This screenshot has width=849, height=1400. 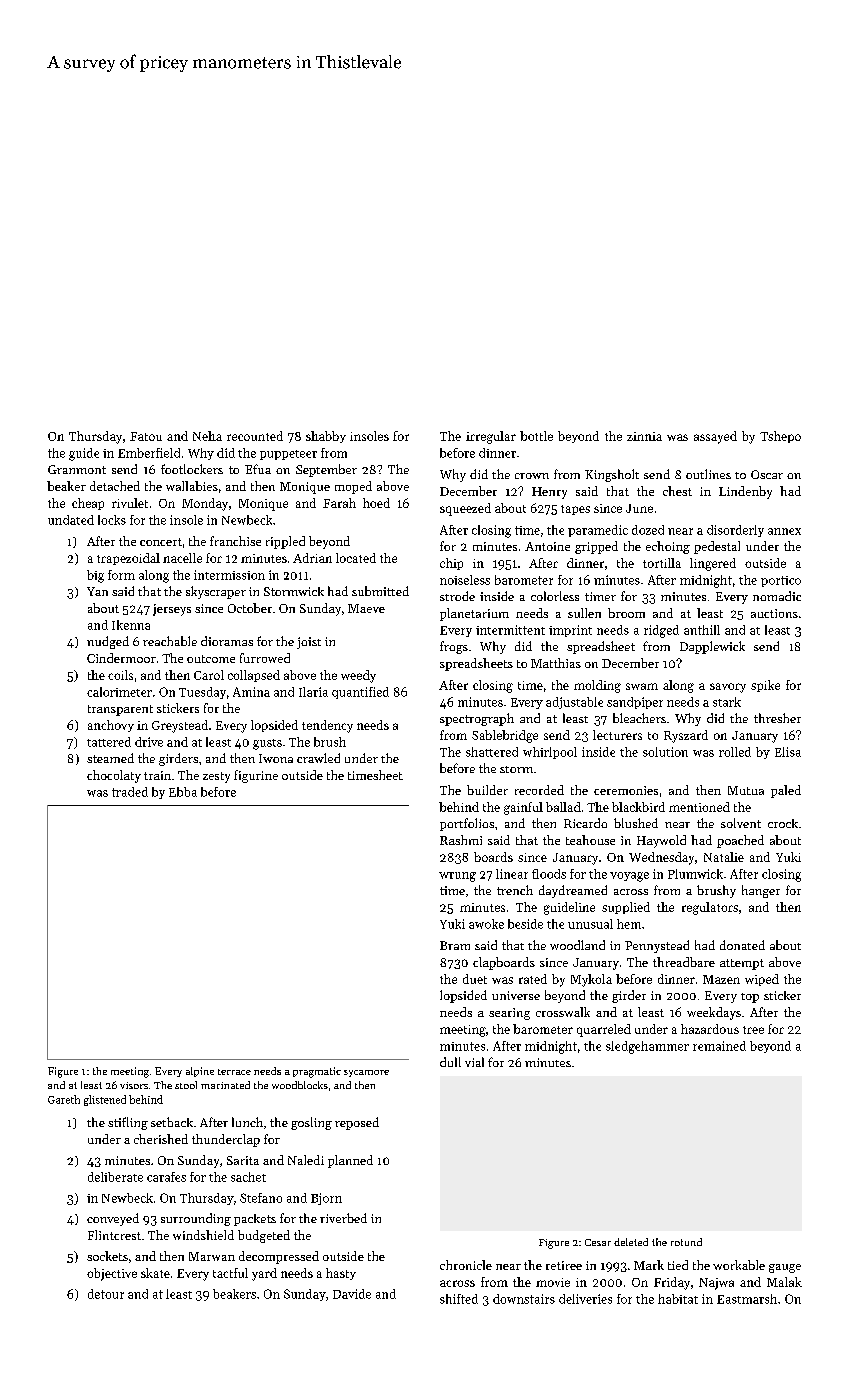 I want to click on Gareth, so click(x=64, y=1099).
